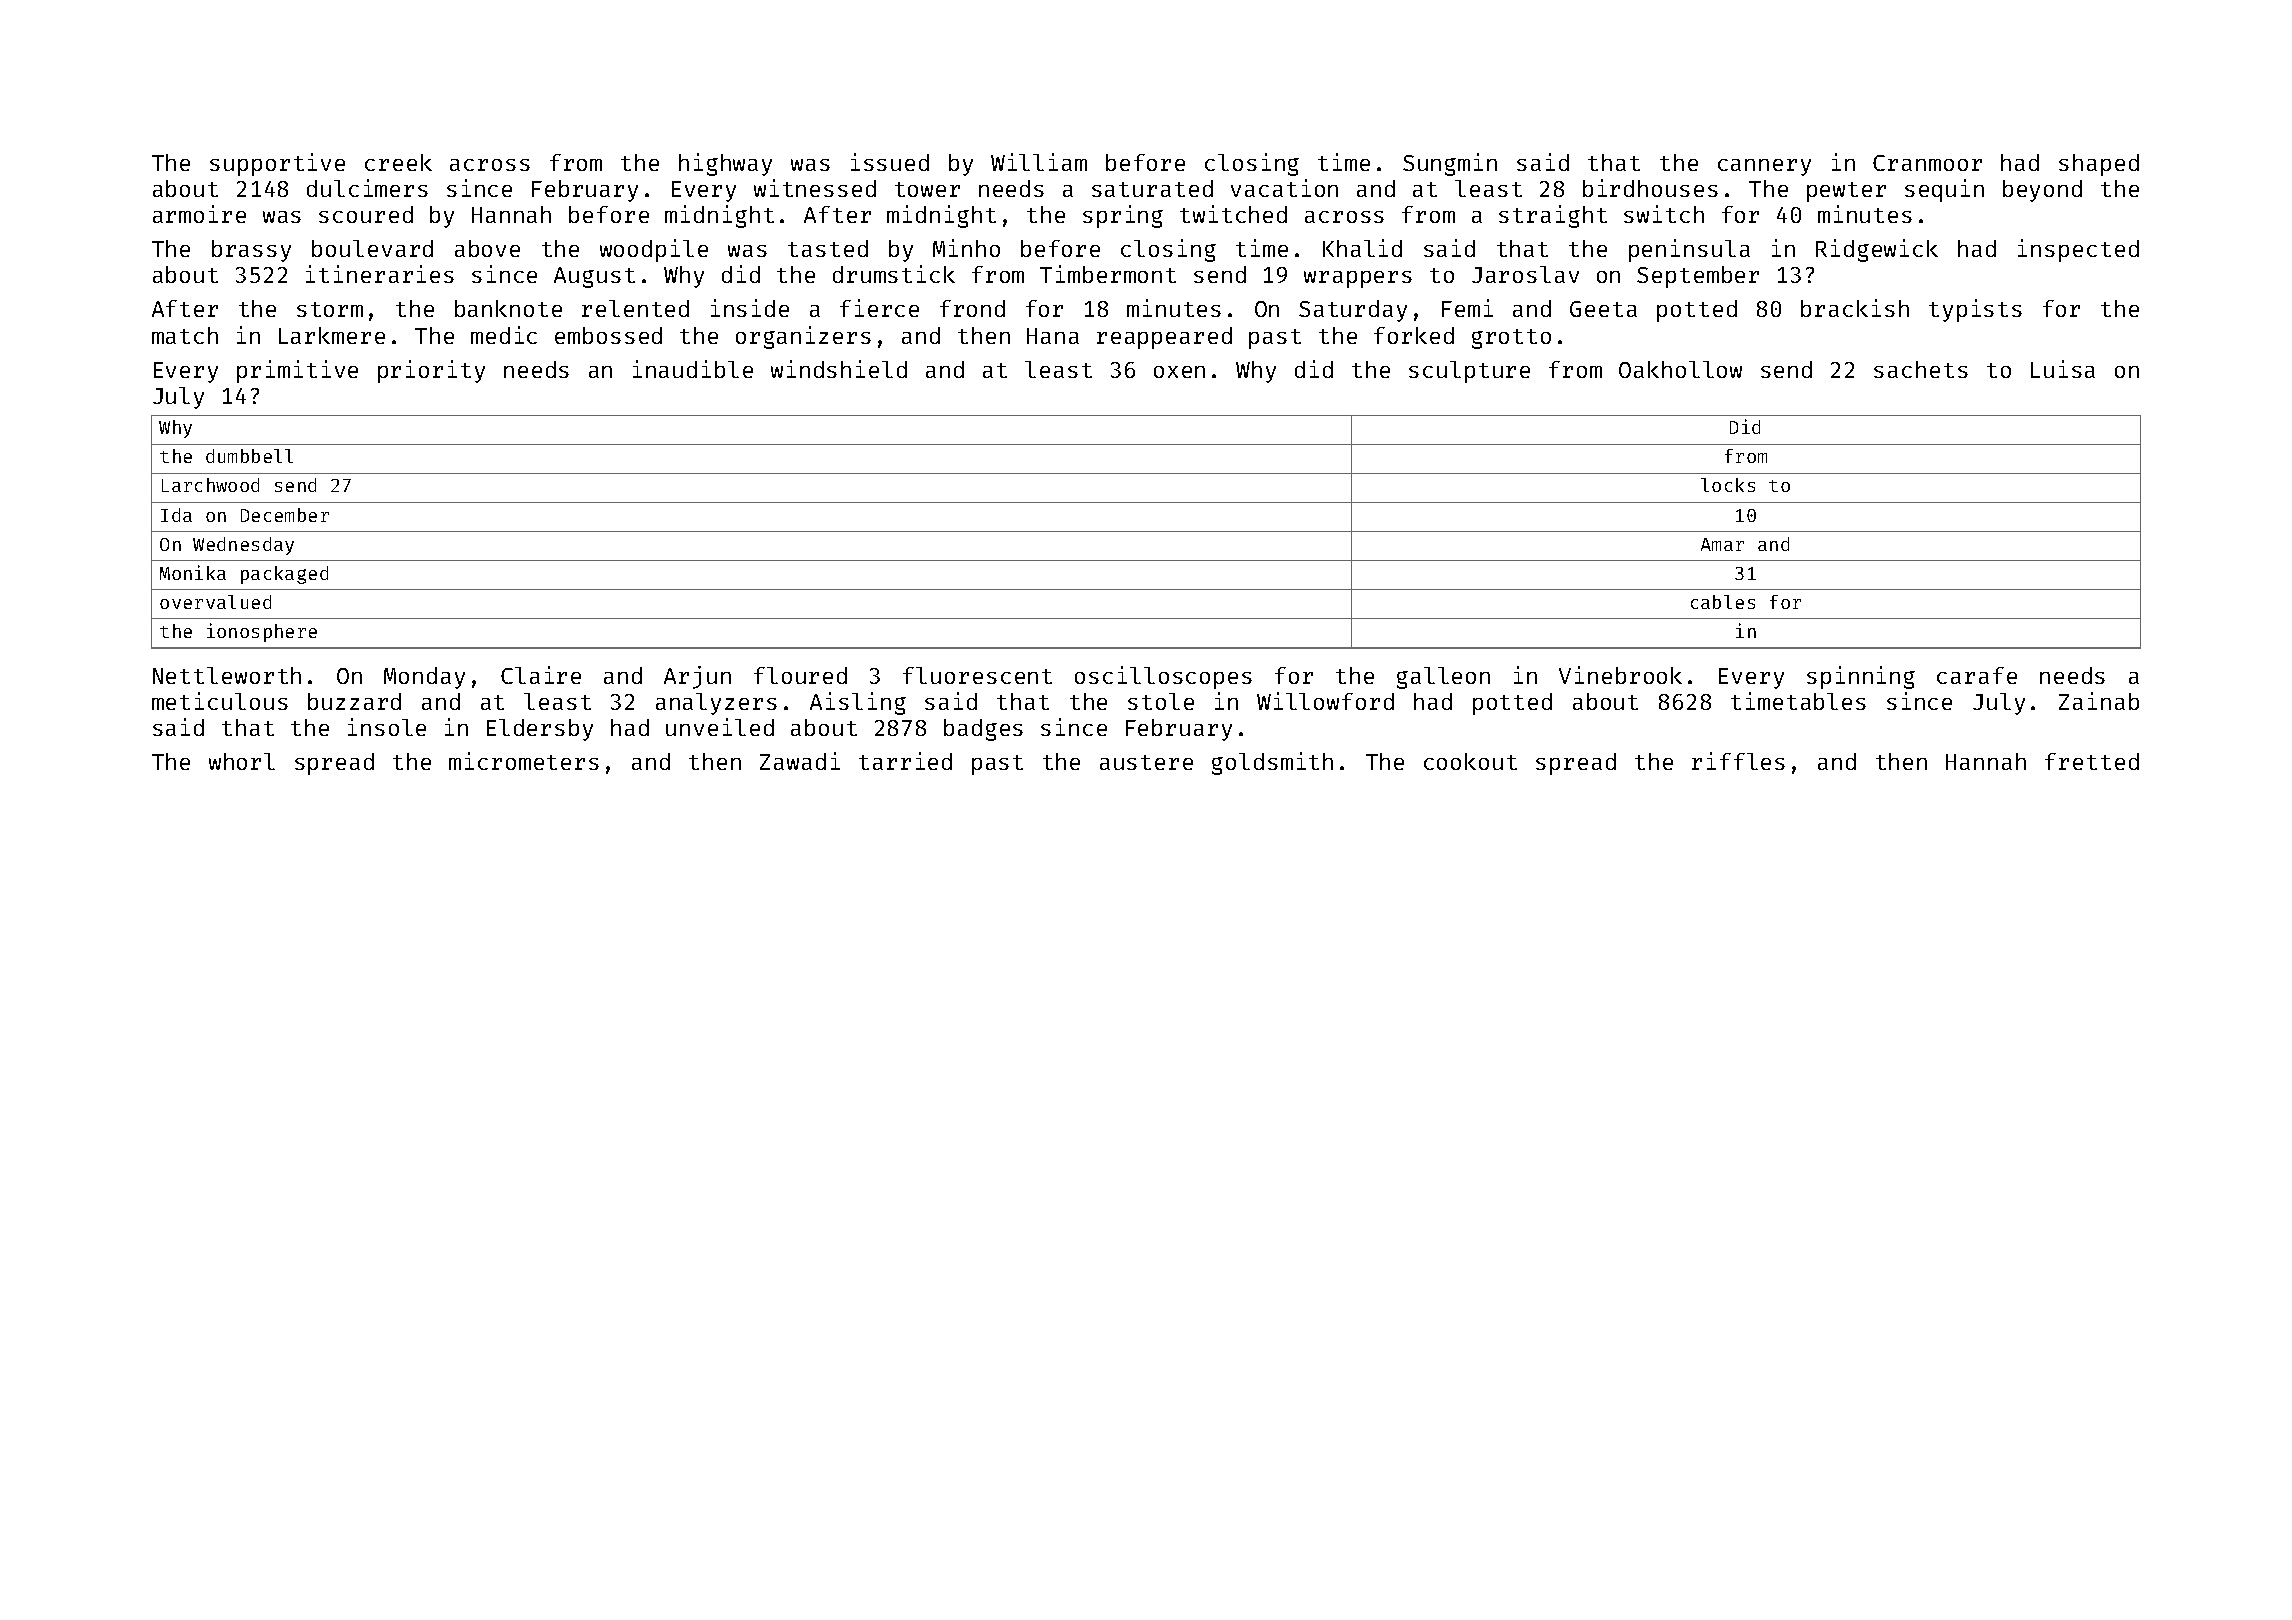  Describe the element at coordinates (2099, 701) in the screenshot. I see `Zainab` at that location.
